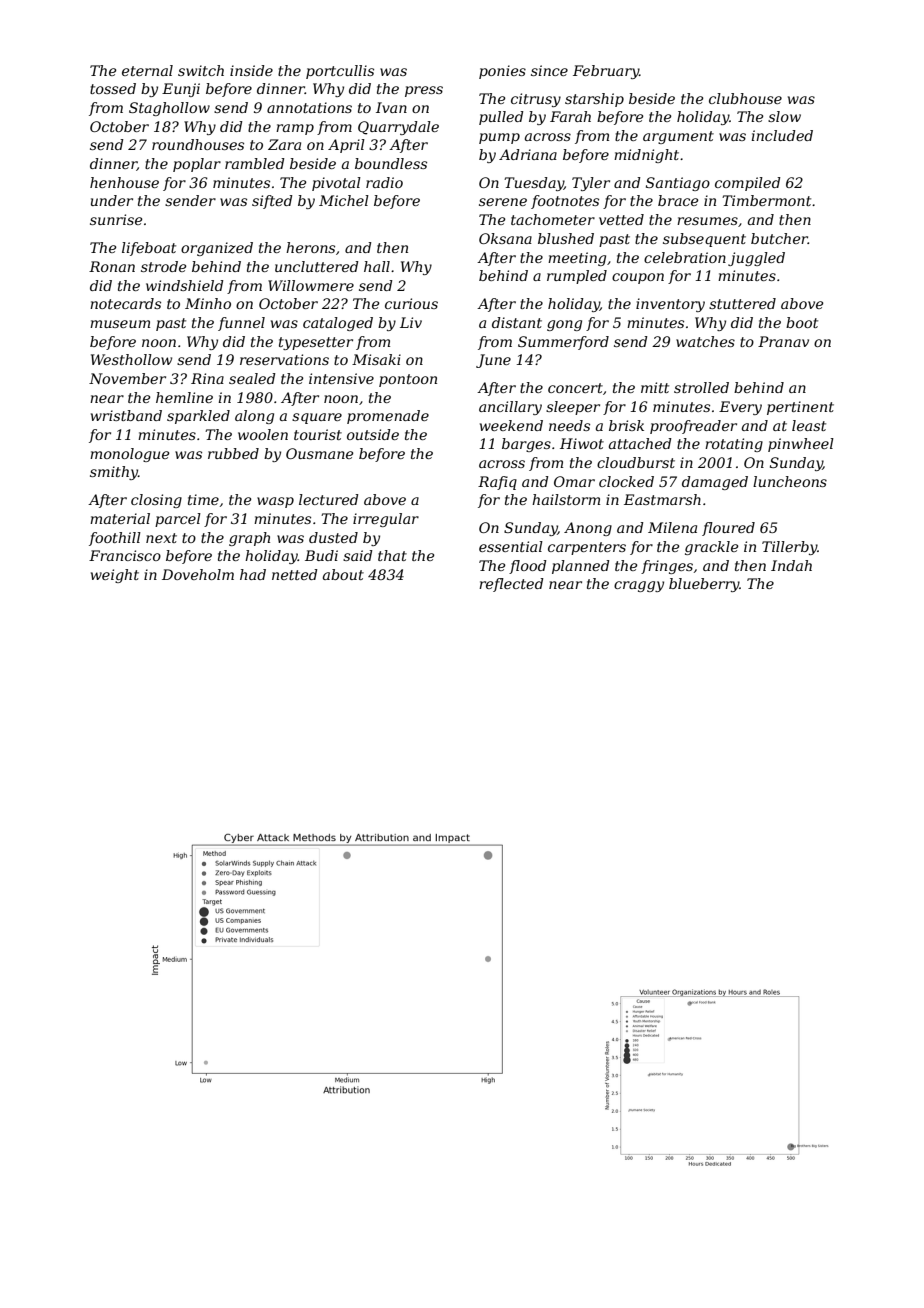 The width and height of the image is (924, 1308). Describe the element at coordinates (255, 163) in the image. I see `rambled` at that location.
